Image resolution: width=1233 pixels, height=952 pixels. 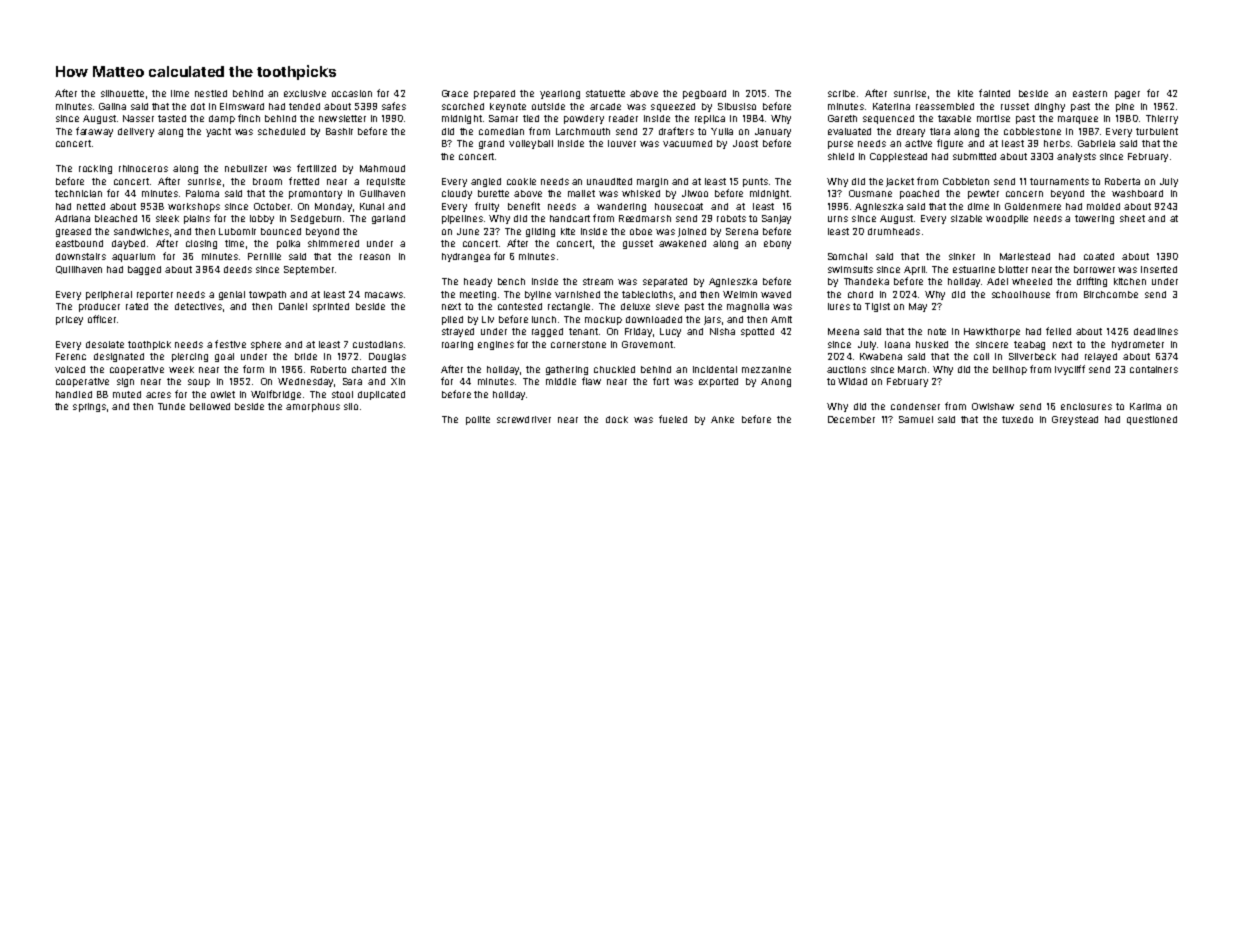 I want to click on exported, so click(x=718, y=382).
